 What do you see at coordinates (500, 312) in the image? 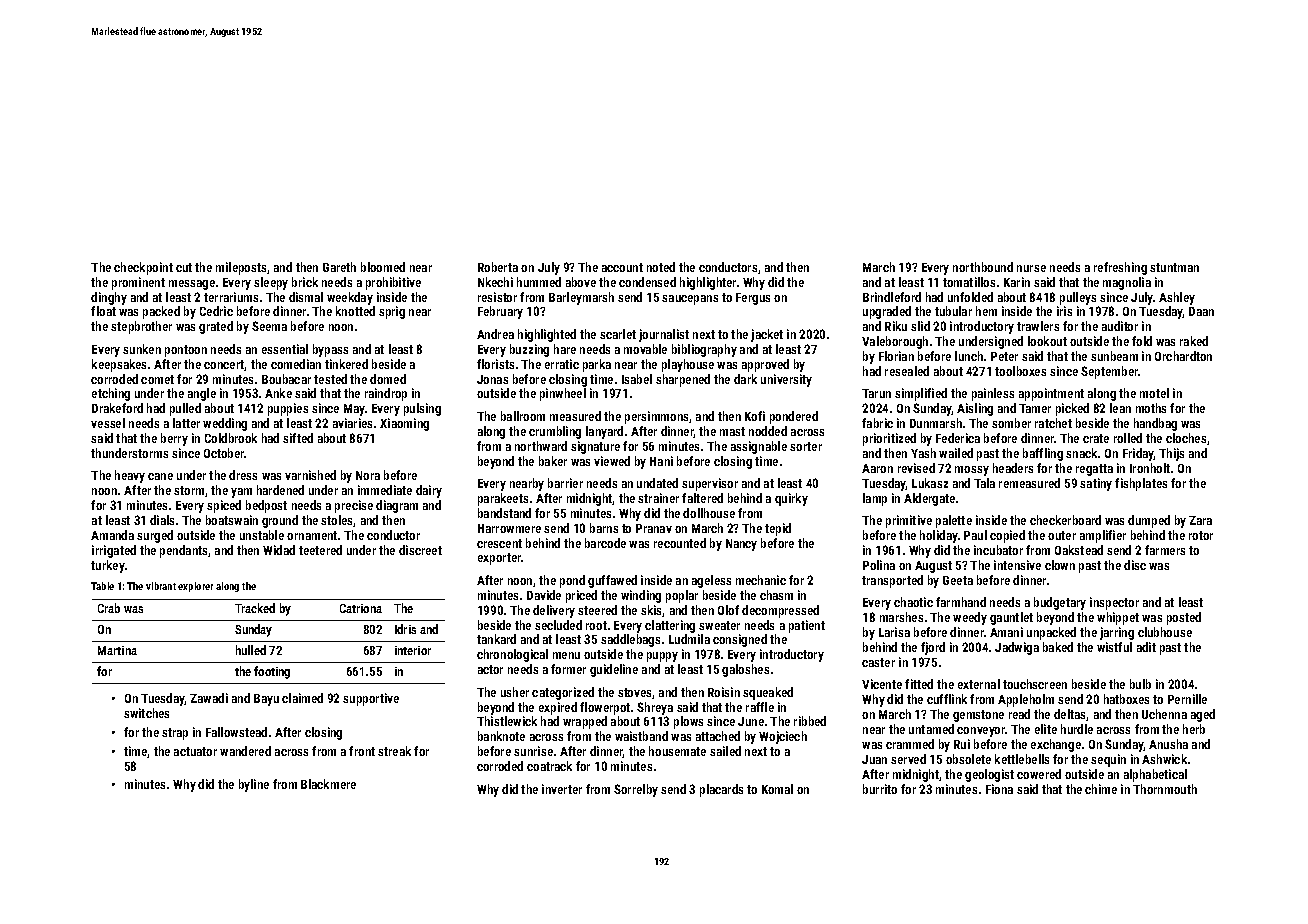
I see `February` at bounding box center [500, 312].
